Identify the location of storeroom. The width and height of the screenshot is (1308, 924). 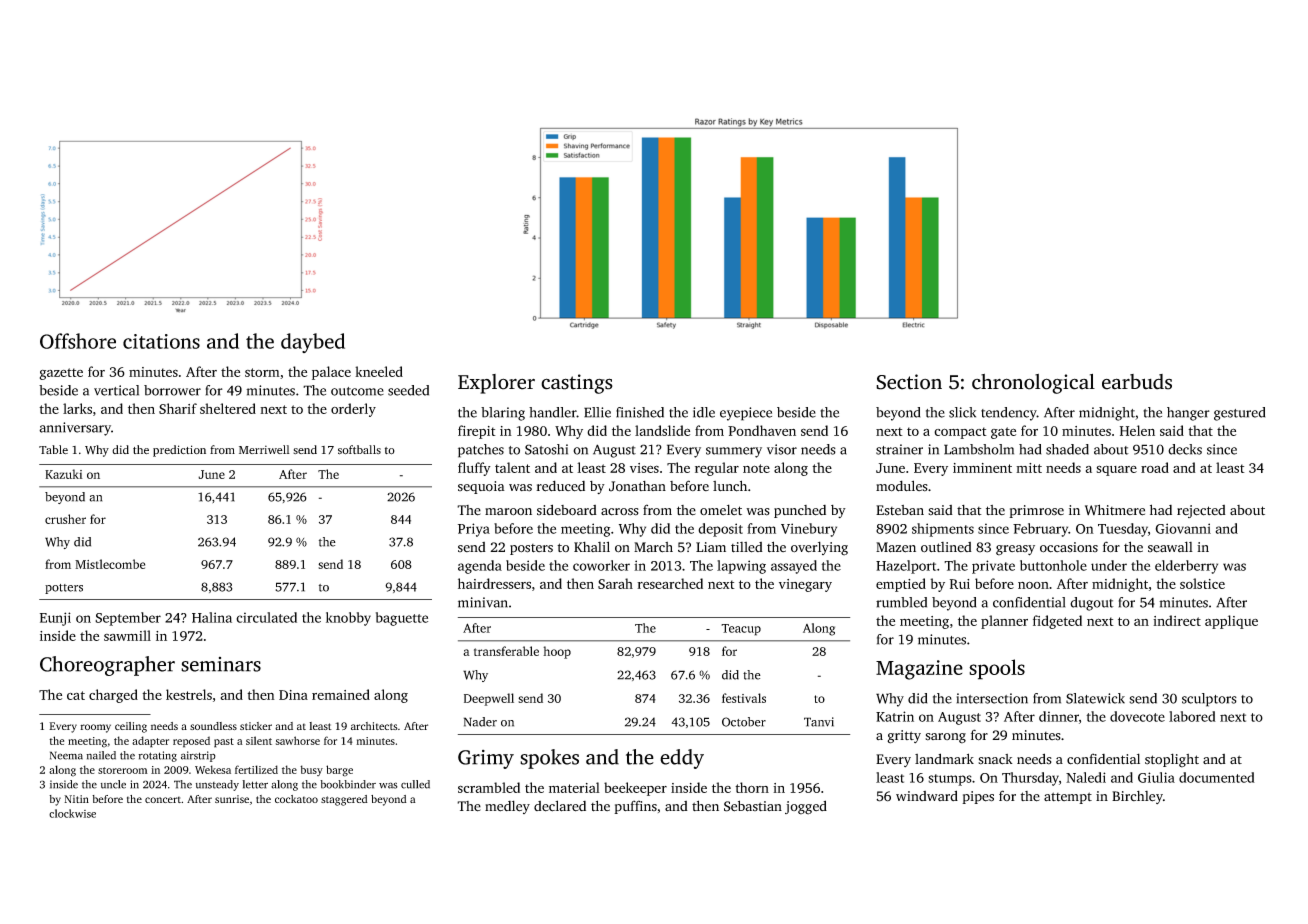
(123, 770).
